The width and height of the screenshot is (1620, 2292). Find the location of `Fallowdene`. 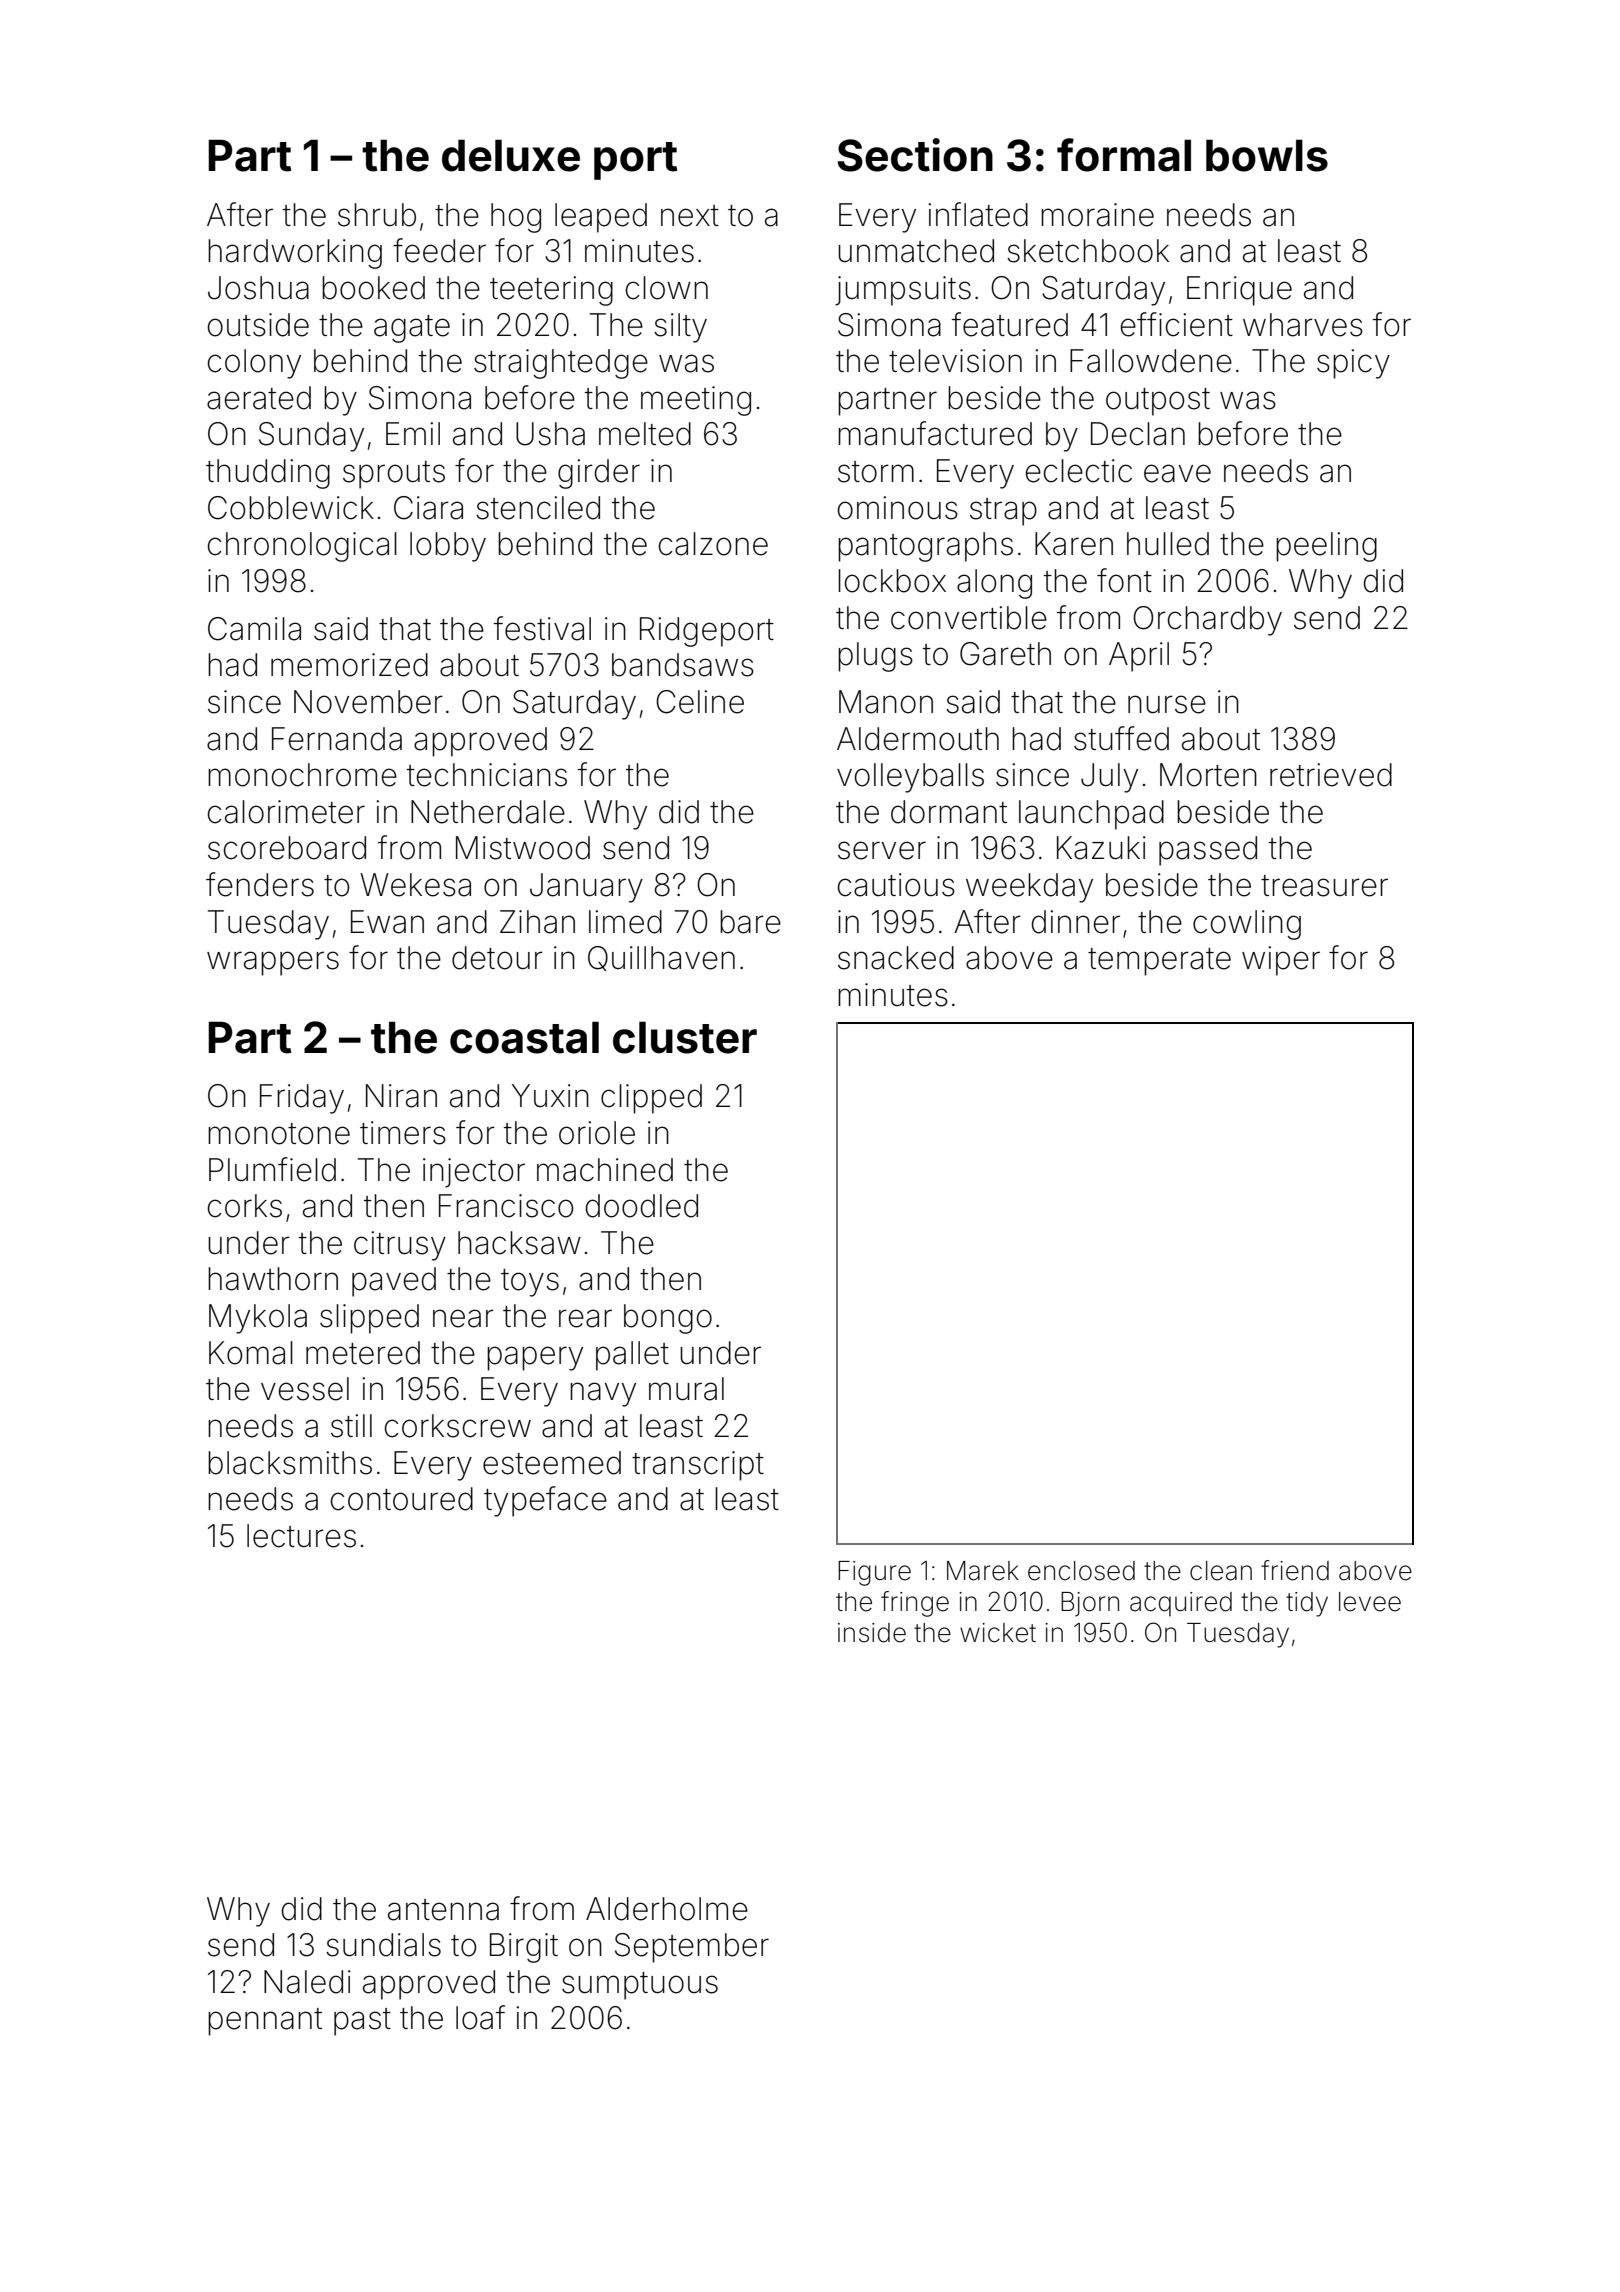

Fallowdene is located at coordinates (1151, 361).
